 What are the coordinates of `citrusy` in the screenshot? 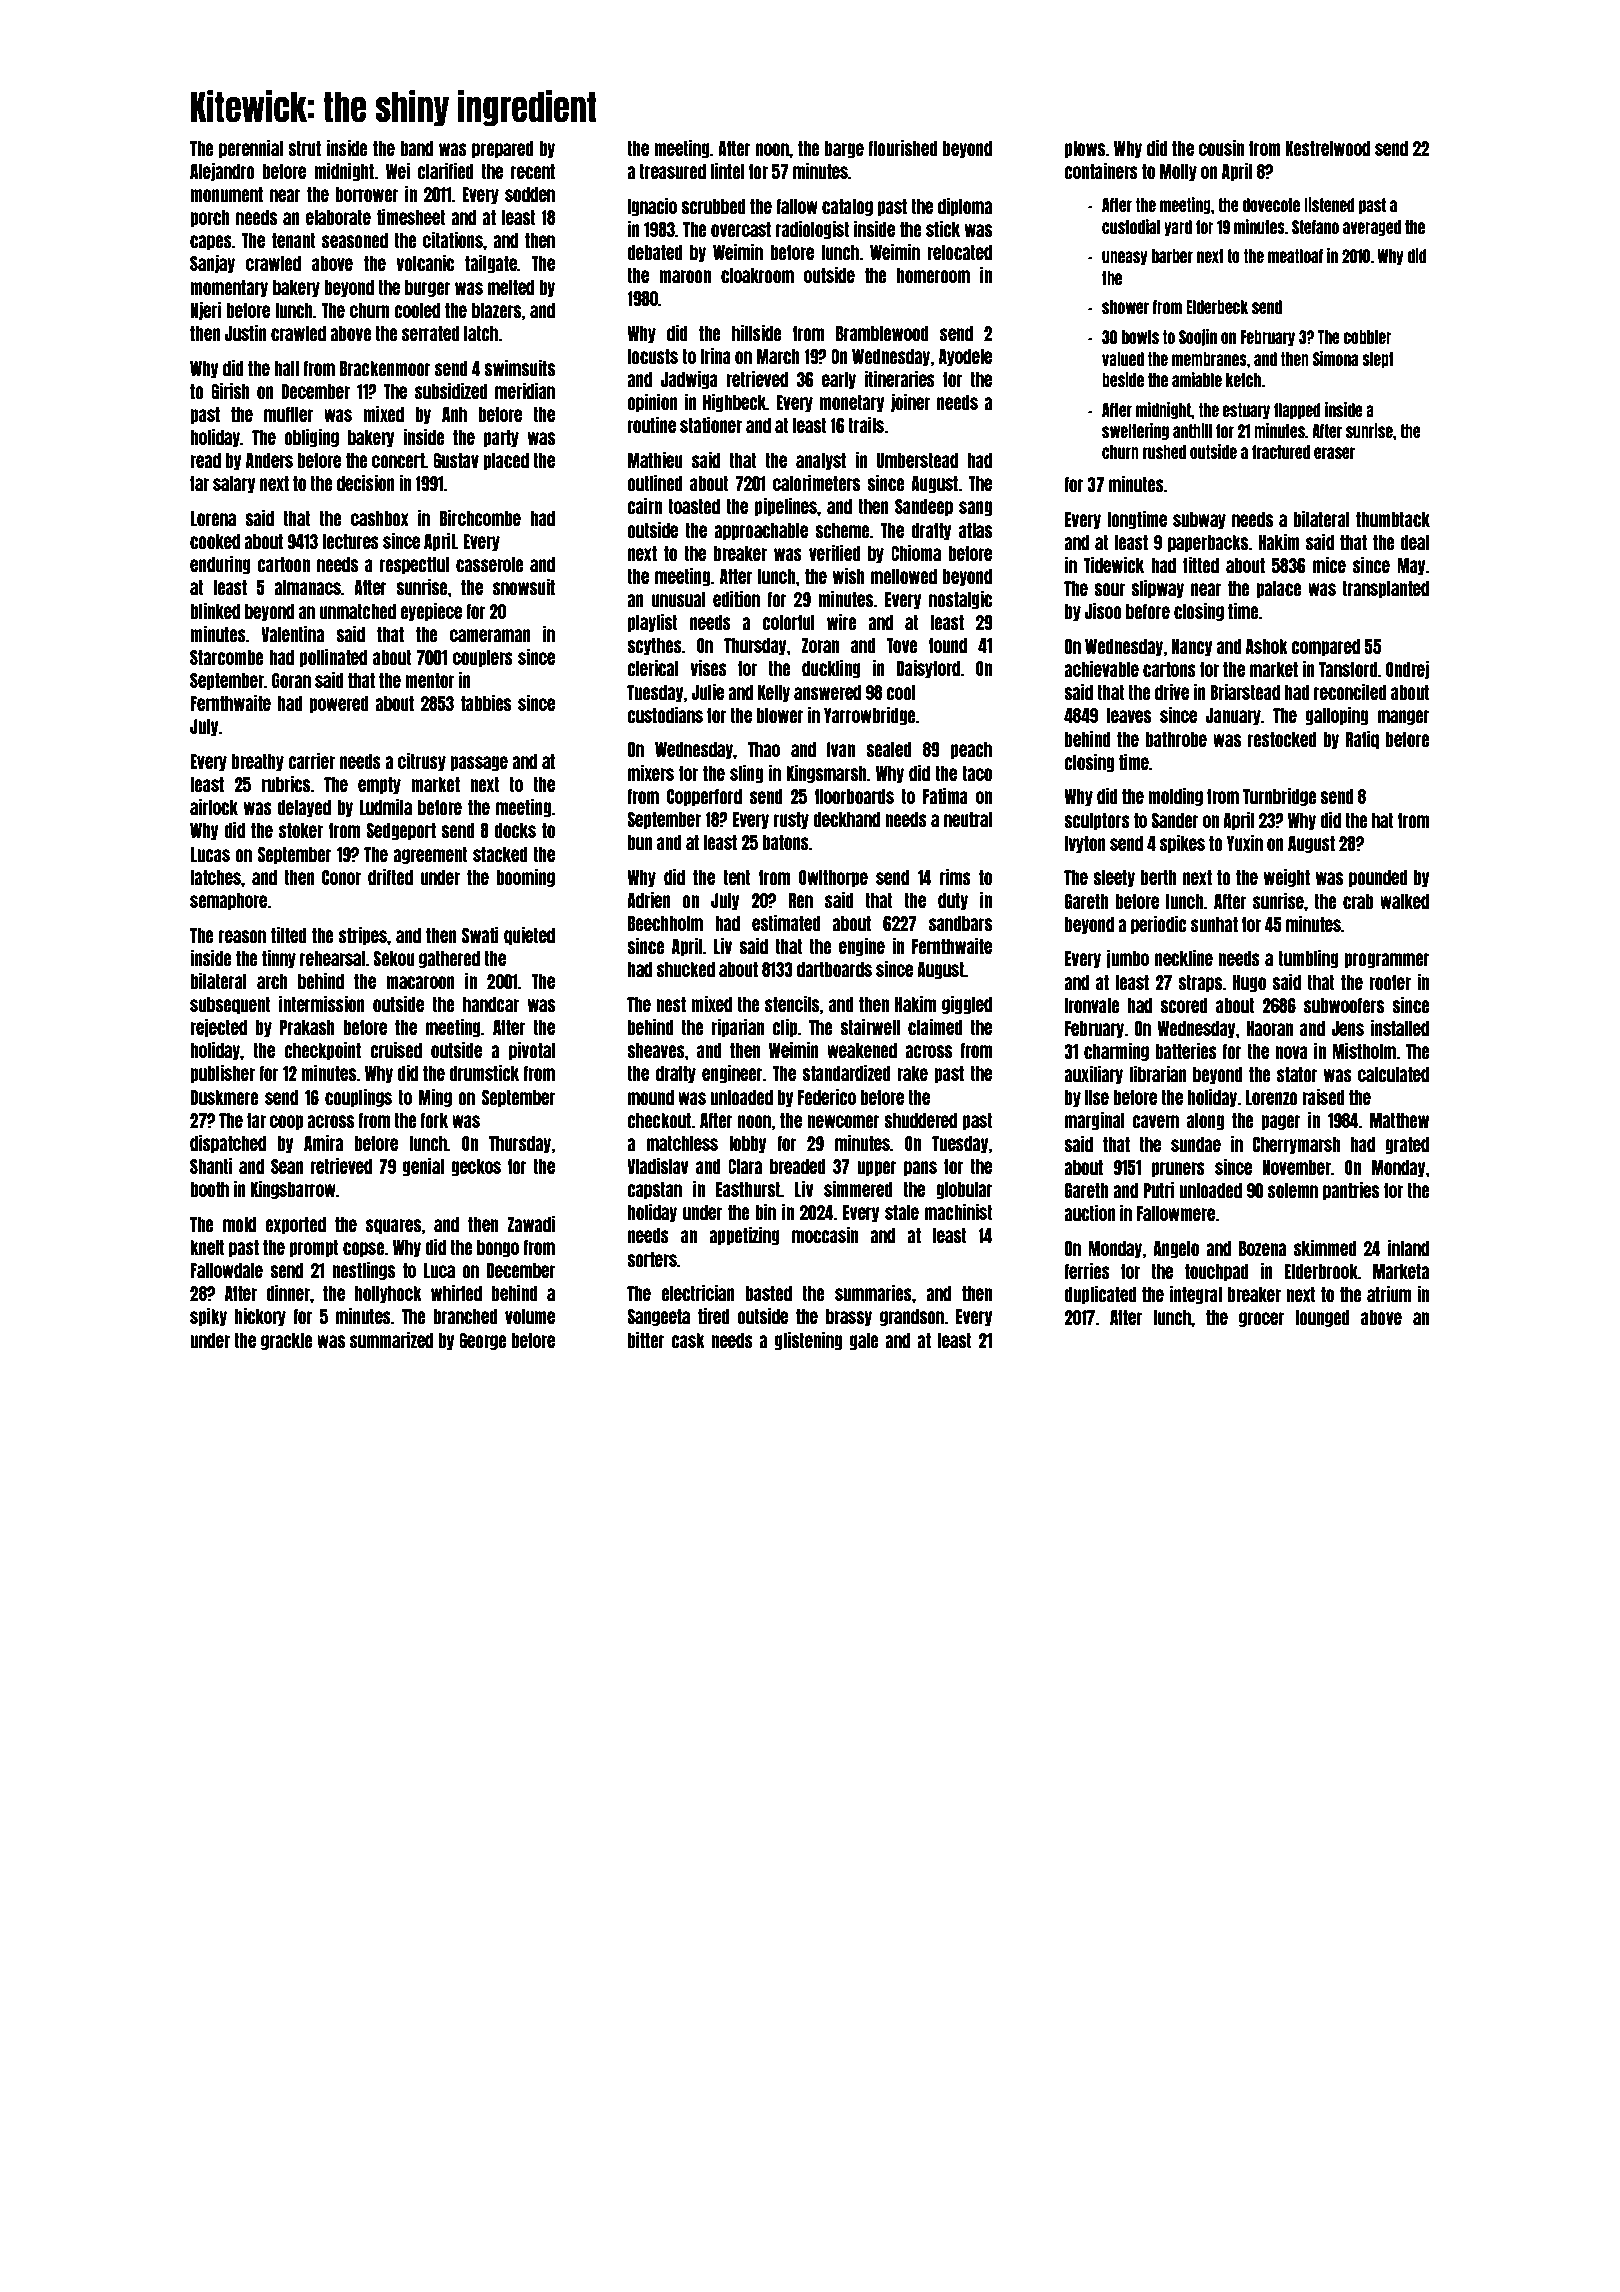 It's located at (422, 762).
